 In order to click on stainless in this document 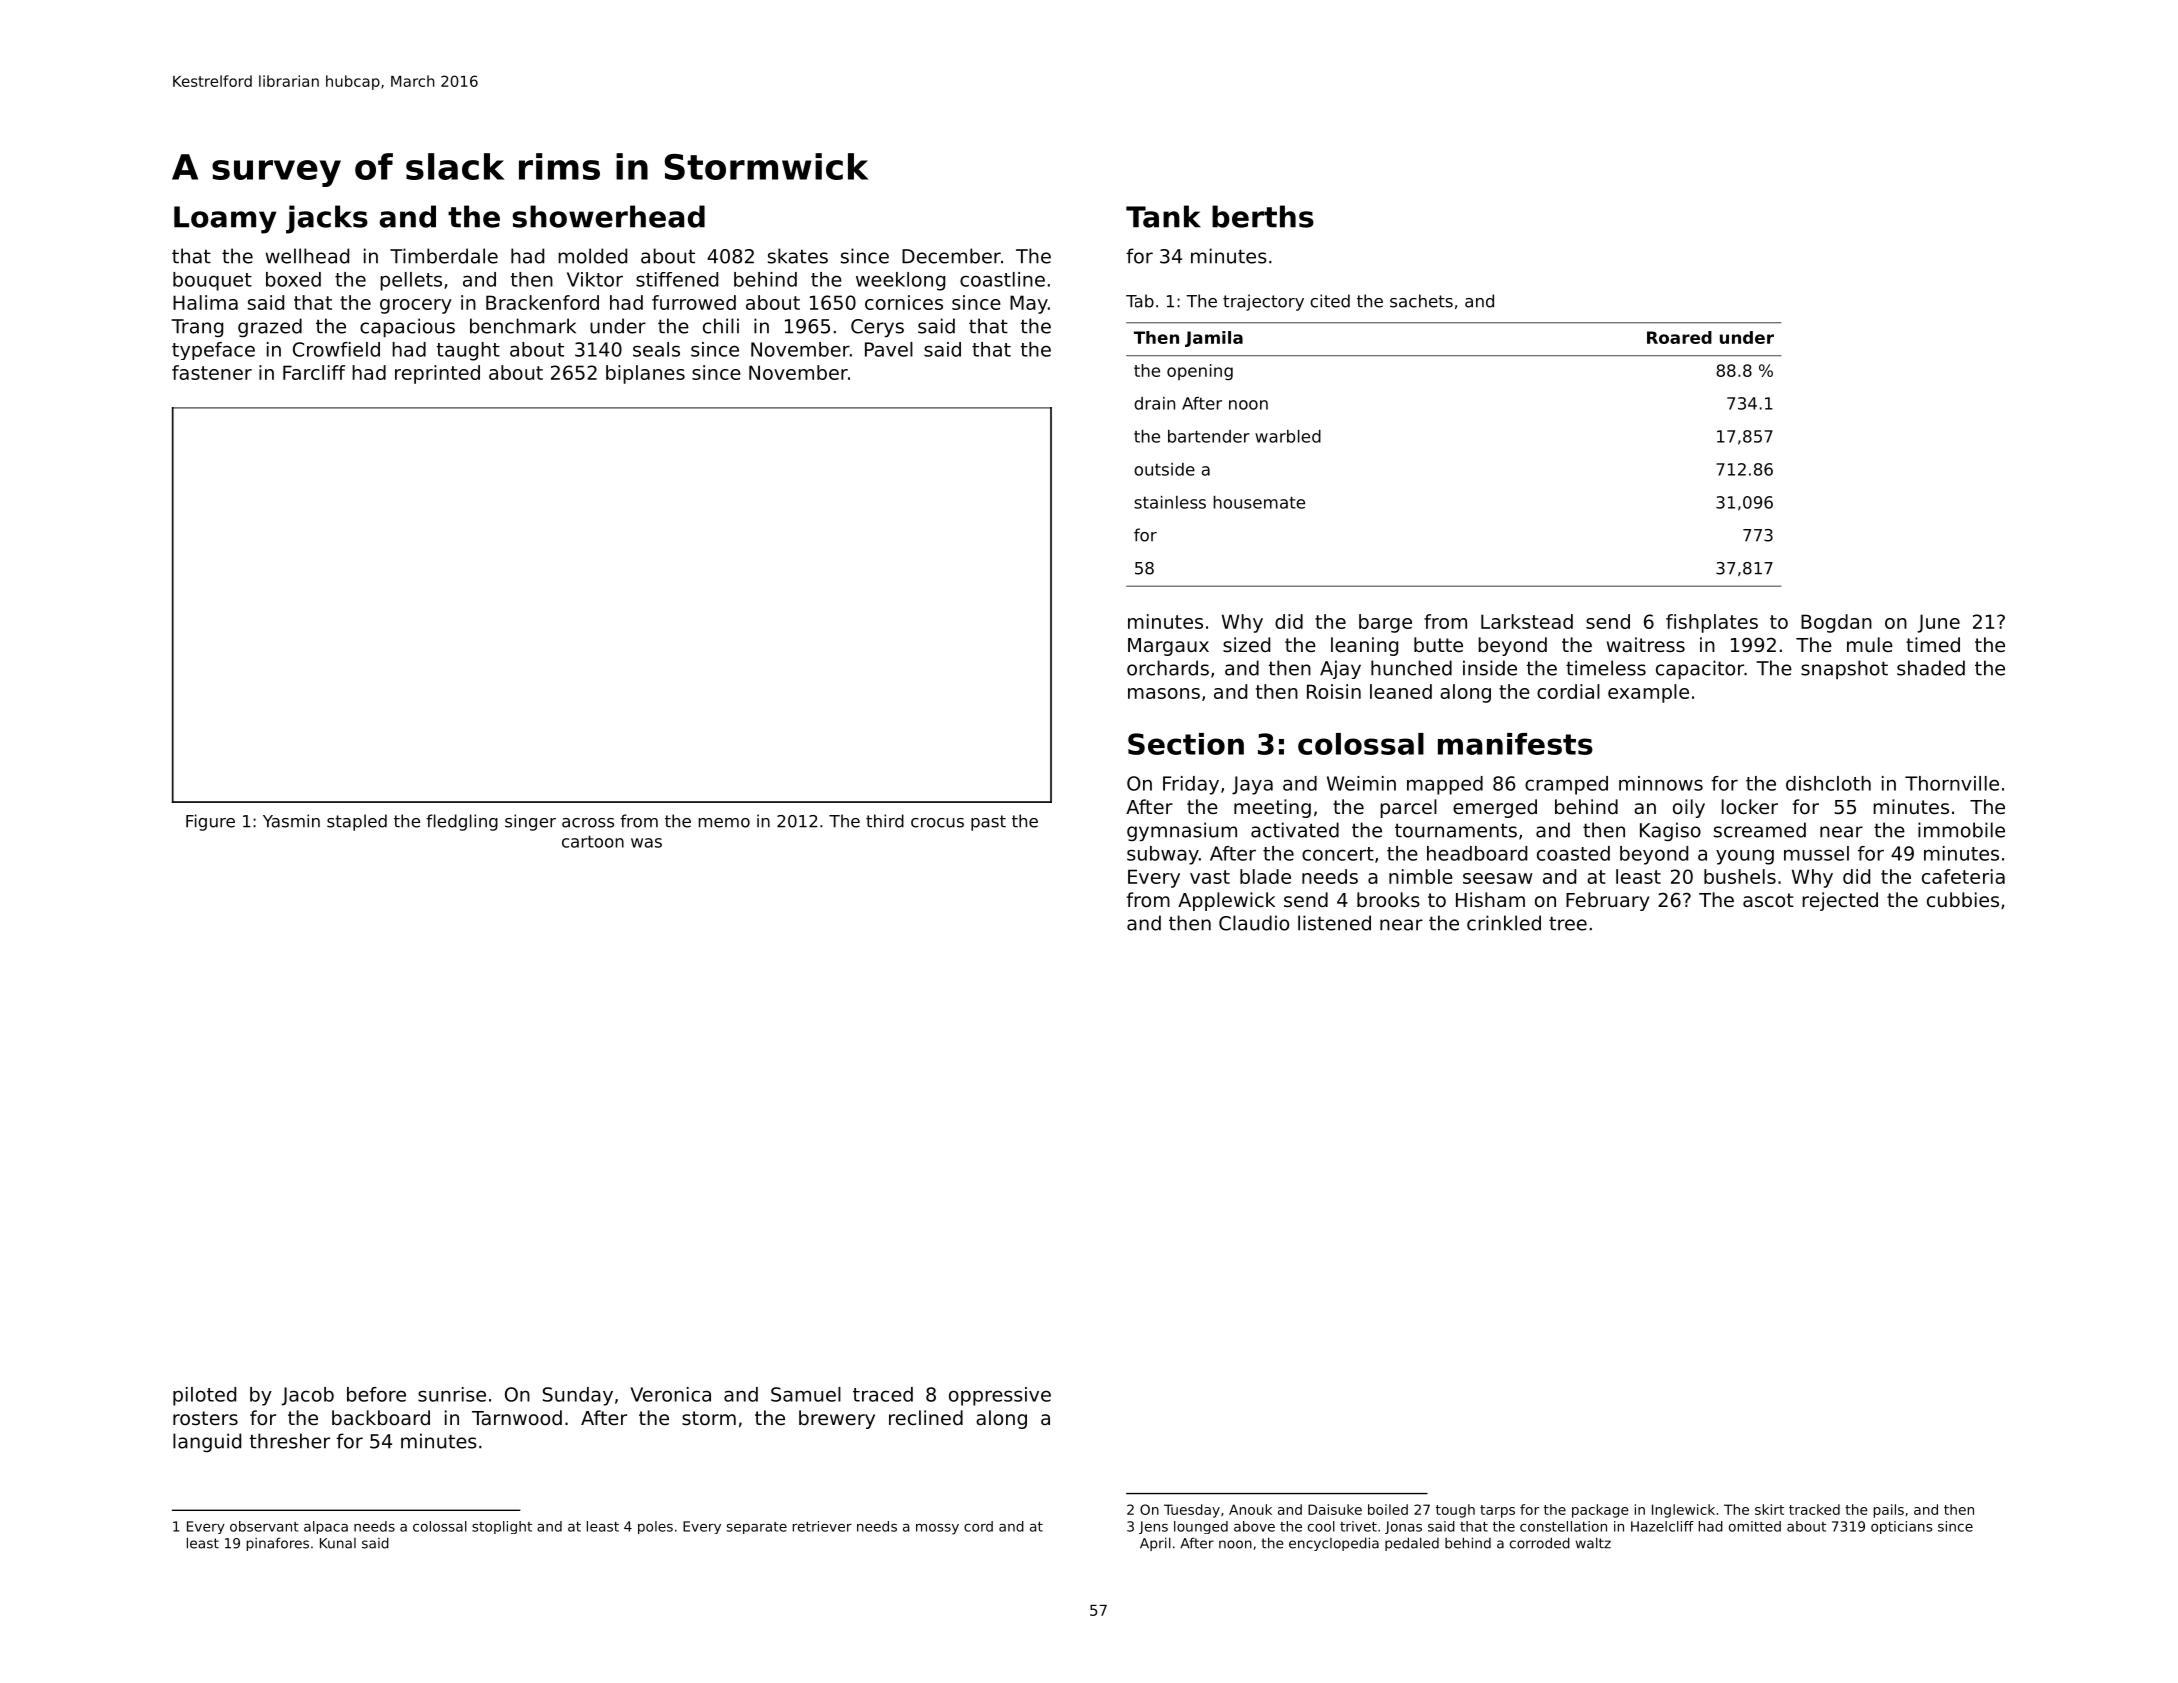, I will do `click(1170, 502)`.
